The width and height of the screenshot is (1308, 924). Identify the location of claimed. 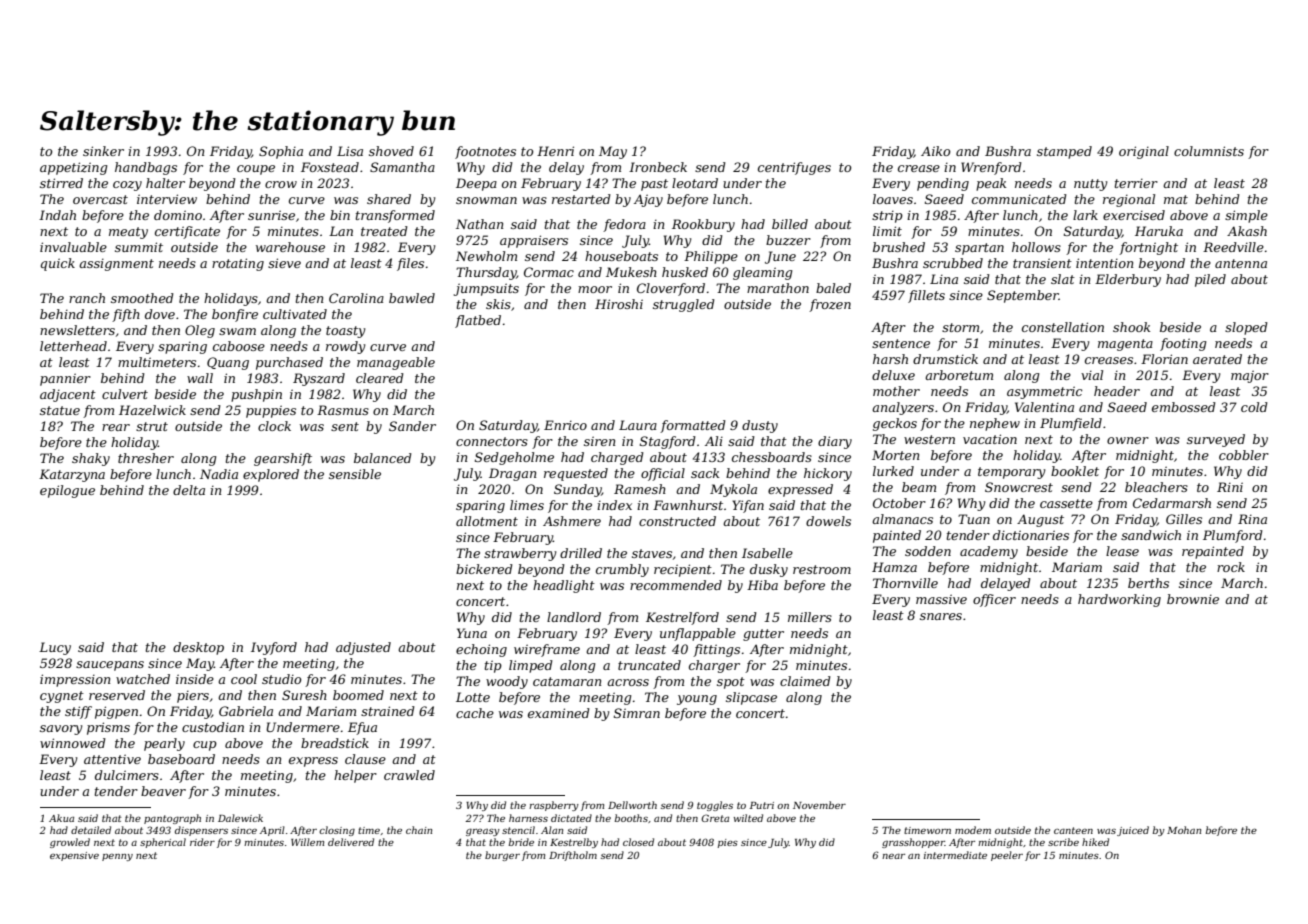
(805, 681).
